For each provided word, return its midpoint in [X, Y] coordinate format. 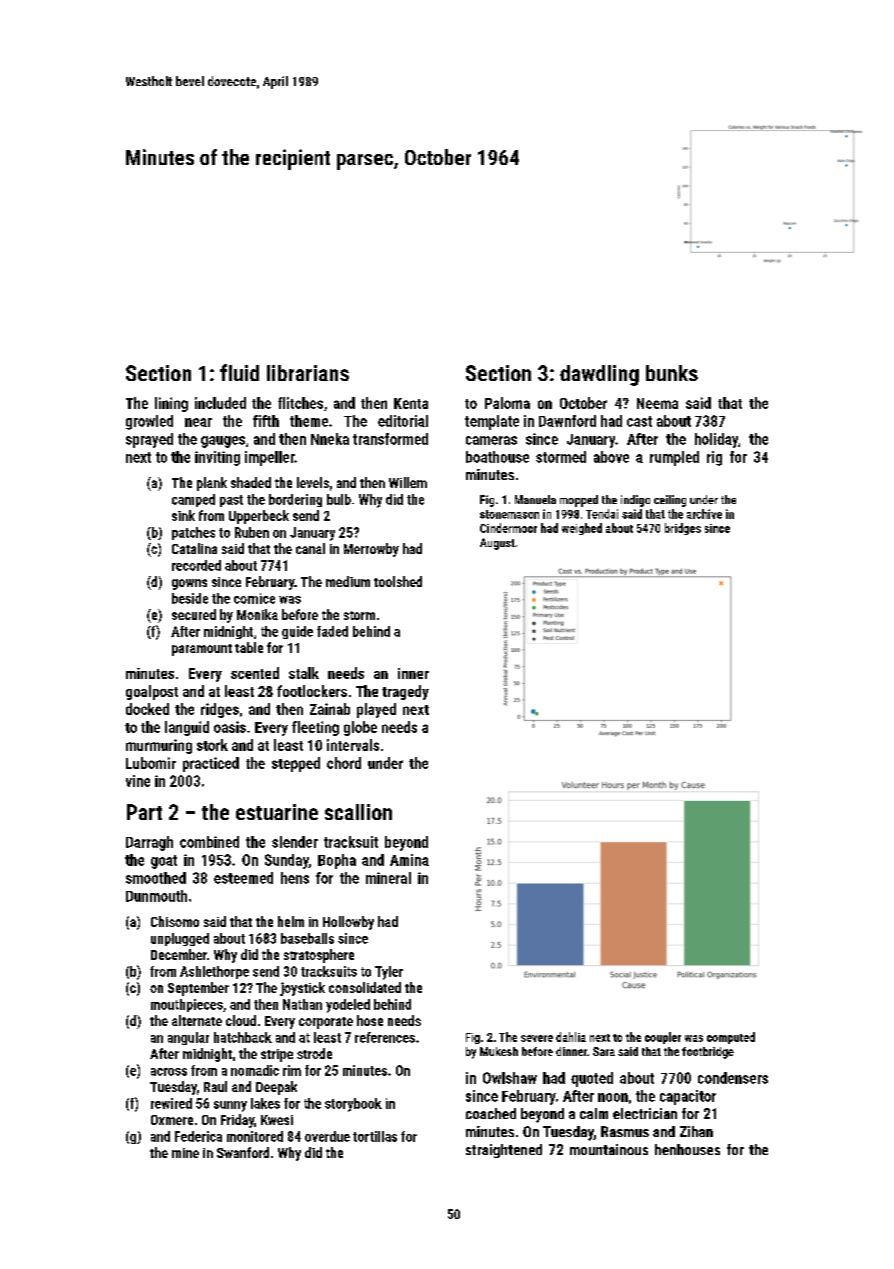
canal [310, 548]
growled [149, 422]
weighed [582, 529]
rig [714, 458]
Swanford [243, 1152]
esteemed [243, 878]
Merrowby [371, 550]
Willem [408, 482]
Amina [409, 860]
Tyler [389, 973]
